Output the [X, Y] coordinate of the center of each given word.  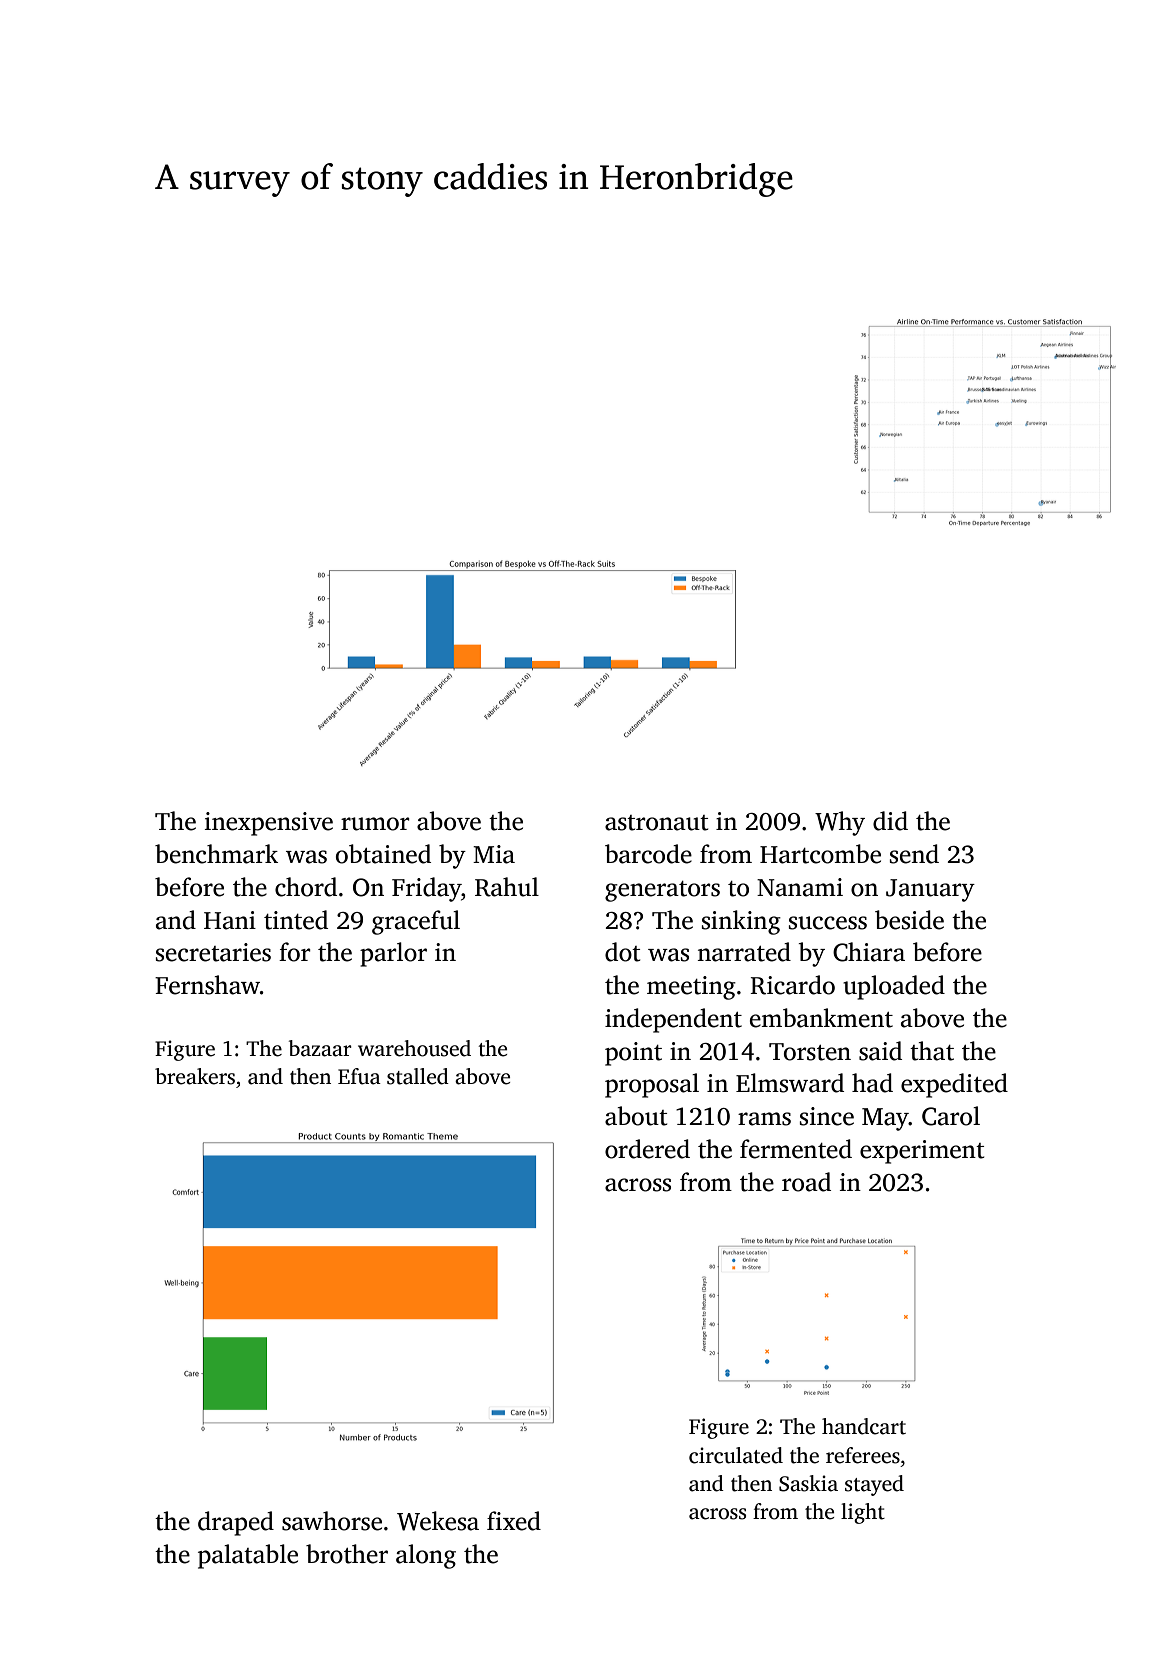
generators [662, 891]
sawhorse [332, 1521]
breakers [195, 1076]
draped [236, 1523]
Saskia [808, 1483]
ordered [647, 1149]
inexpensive [269, 824]
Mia [494, 854]
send [914, 854]
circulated [736, 1455]
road [806, 1182]
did [890, 821]
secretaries [213, 952]
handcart [864, 1426]
